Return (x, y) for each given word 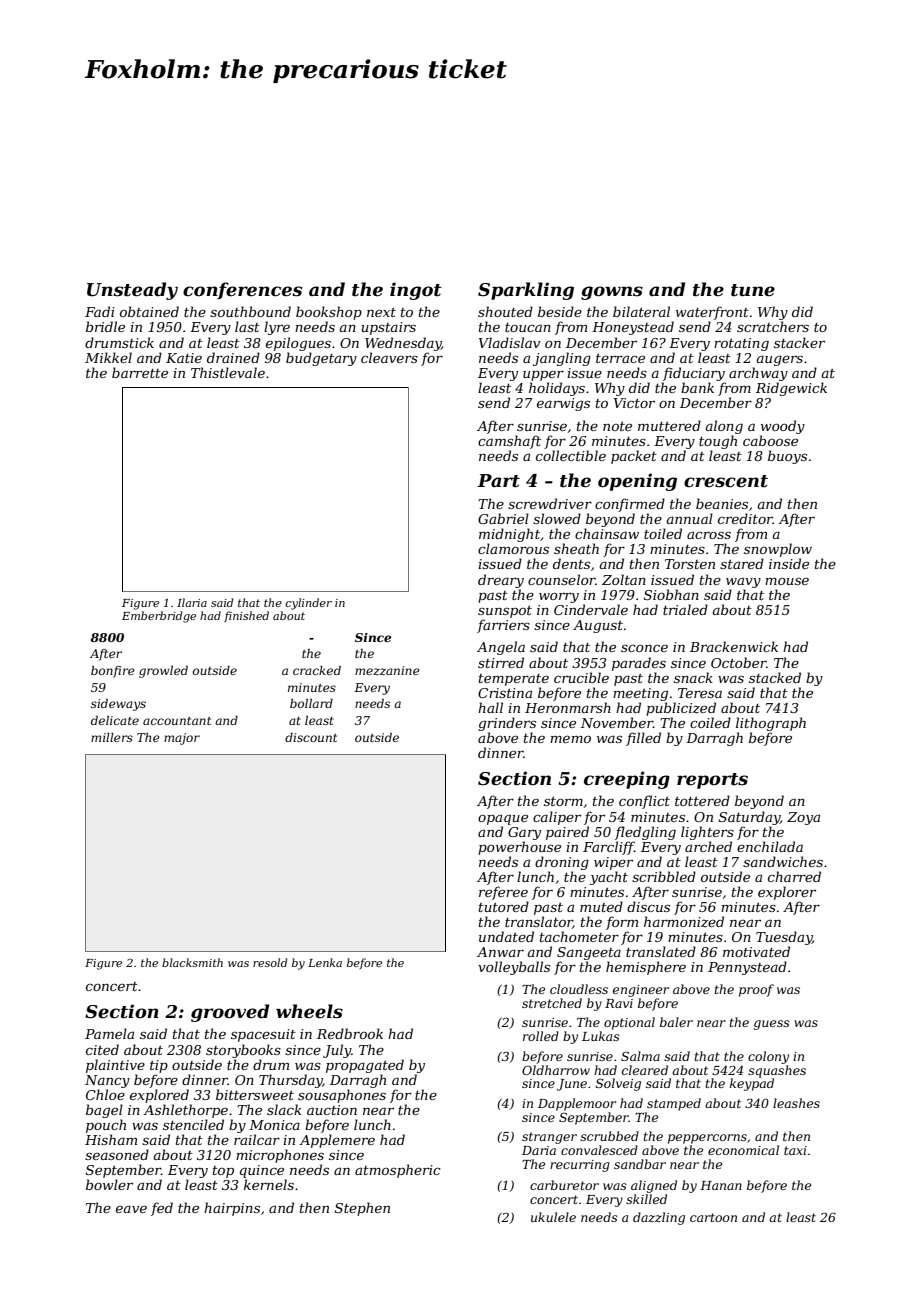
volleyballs (514, 968)
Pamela (109, 1033)
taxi (795, 1150)
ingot (415, 291)
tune (753, 290)
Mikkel (108, 357)
